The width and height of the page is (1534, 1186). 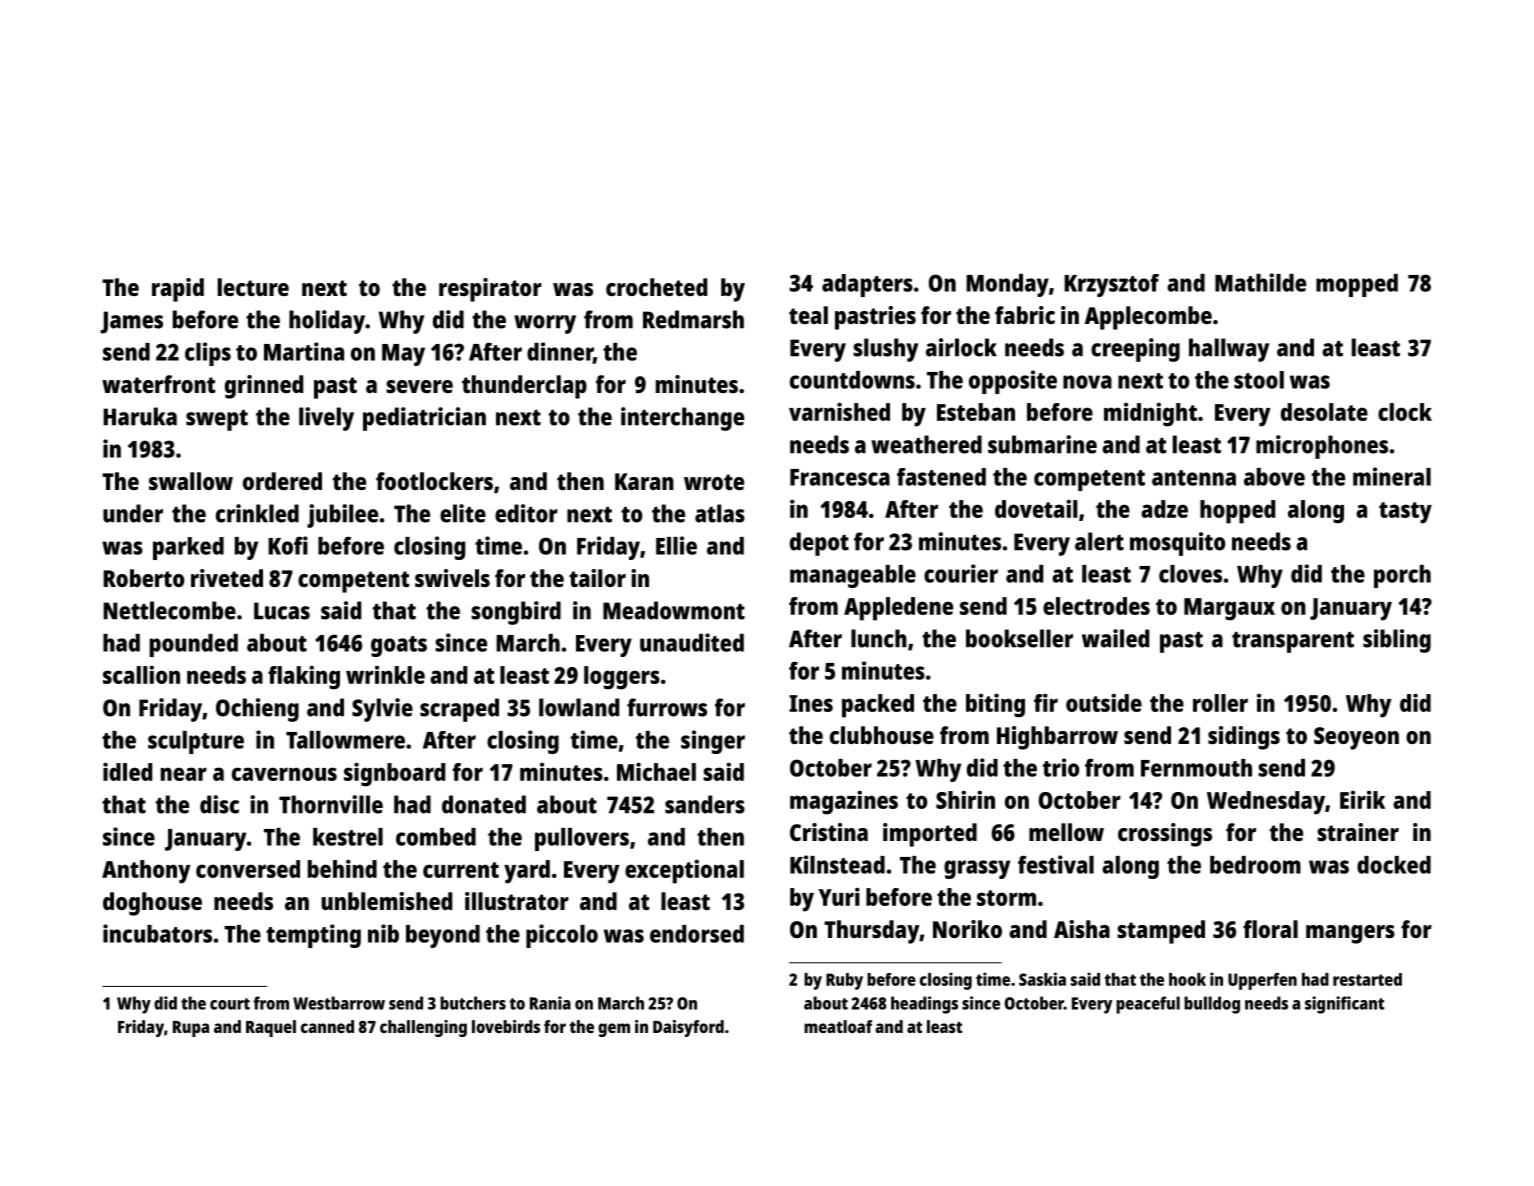 What do you see at coordinates (682, 419) in the page?
I see `interchange` at bounding box center [682, 419].
